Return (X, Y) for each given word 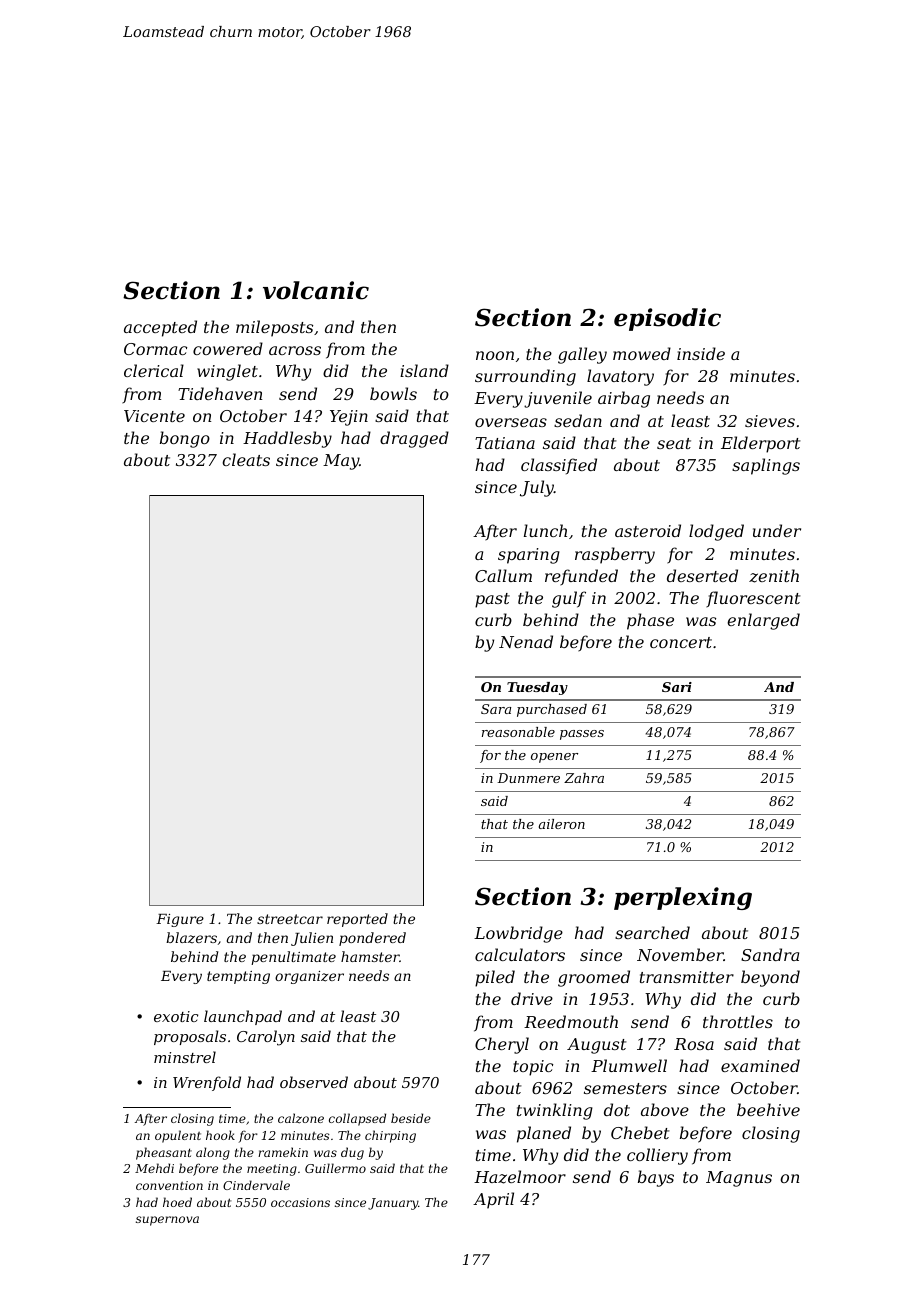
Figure (180, 920)
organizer (309, 977)
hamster (370, 956)
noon (495, 355)
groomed (594, 978)
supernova (167, 1221)
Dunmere (528, 778)
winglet (227, 372)
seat (674, 443)
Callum (503, 575)
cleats (246, 459)
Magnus (739, 1179)
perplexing (683, 898)
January (393, 1204)
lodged (716, 532)
